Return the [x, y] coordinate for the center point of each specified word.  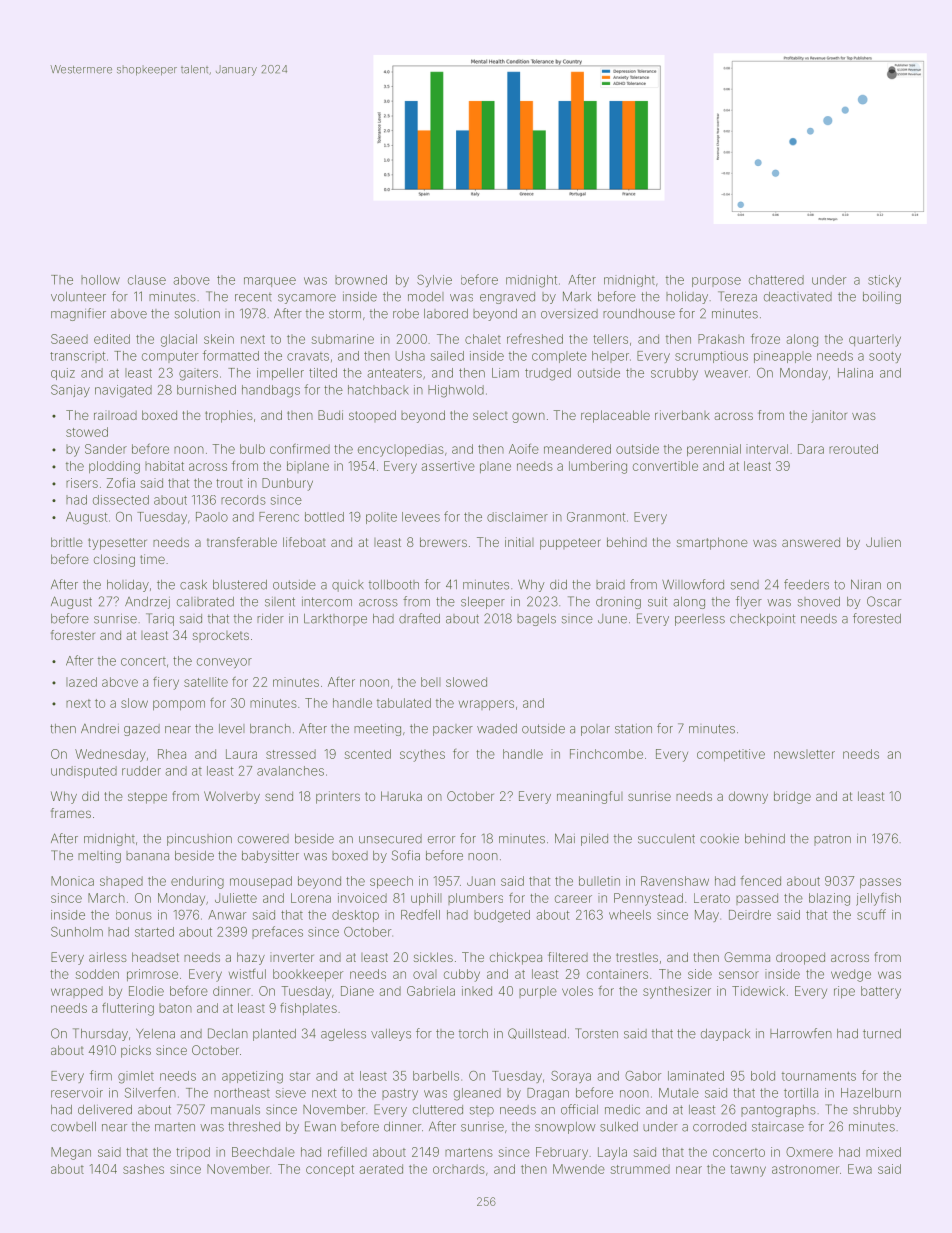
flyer [749, 602]
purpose [716, 282]
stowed [87, 432]
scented [367, 754]
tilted [323, 373]
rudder [141, 771]
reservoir [77, 1093]
